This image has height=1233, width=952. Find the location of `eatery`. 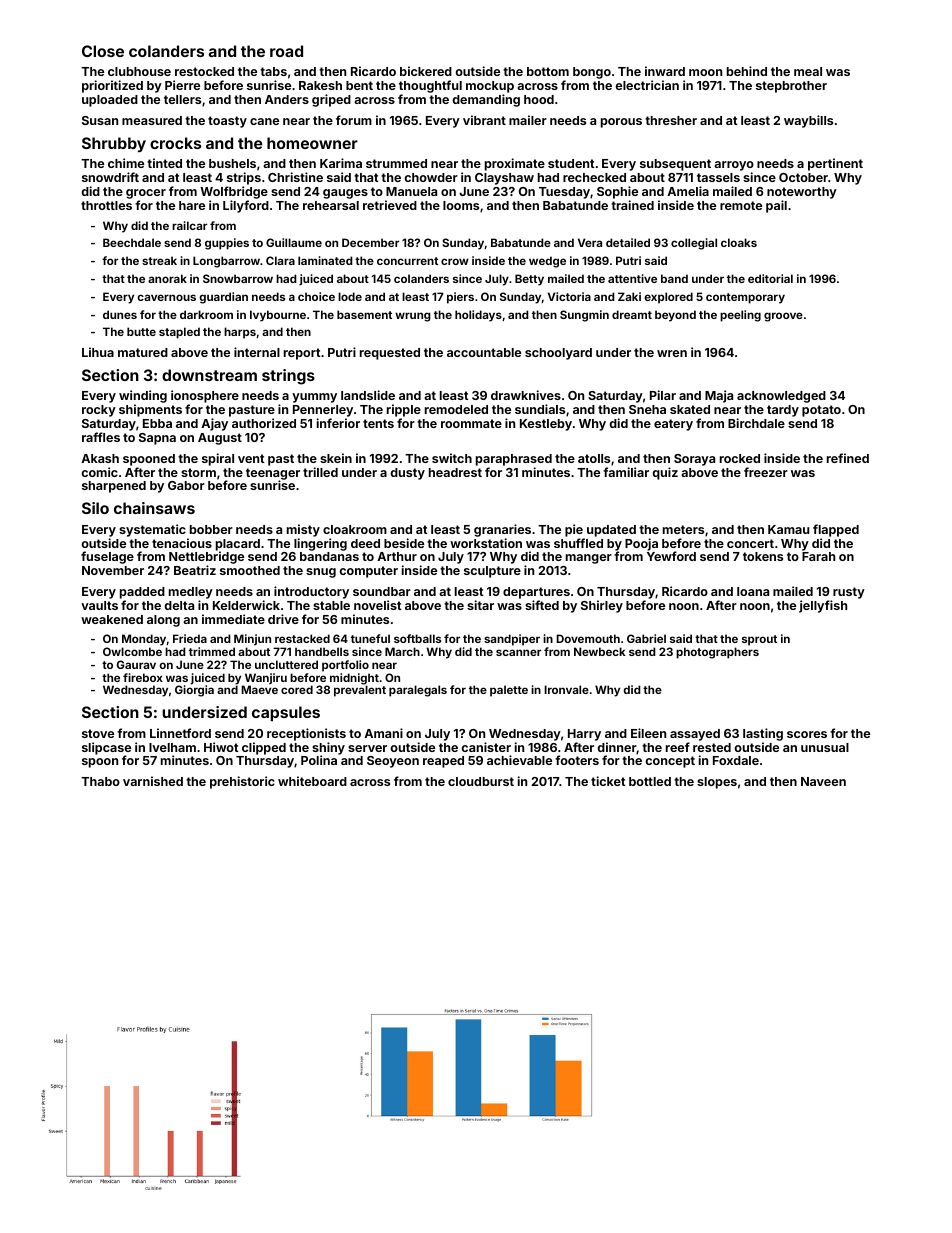

eatery is located at coordinates (673, 425).
